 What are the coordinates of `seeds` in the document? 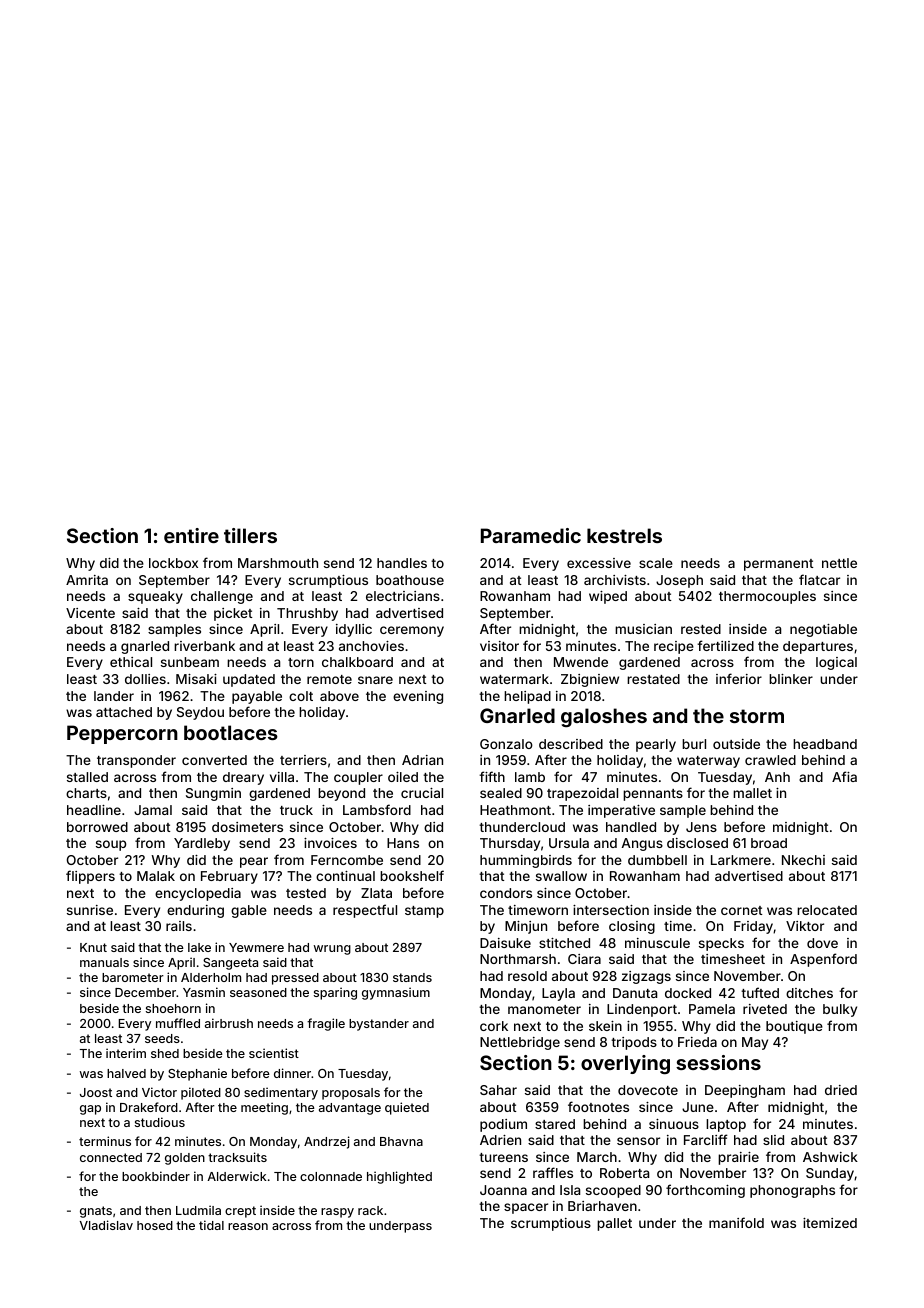 It's located at (162, 1038).
